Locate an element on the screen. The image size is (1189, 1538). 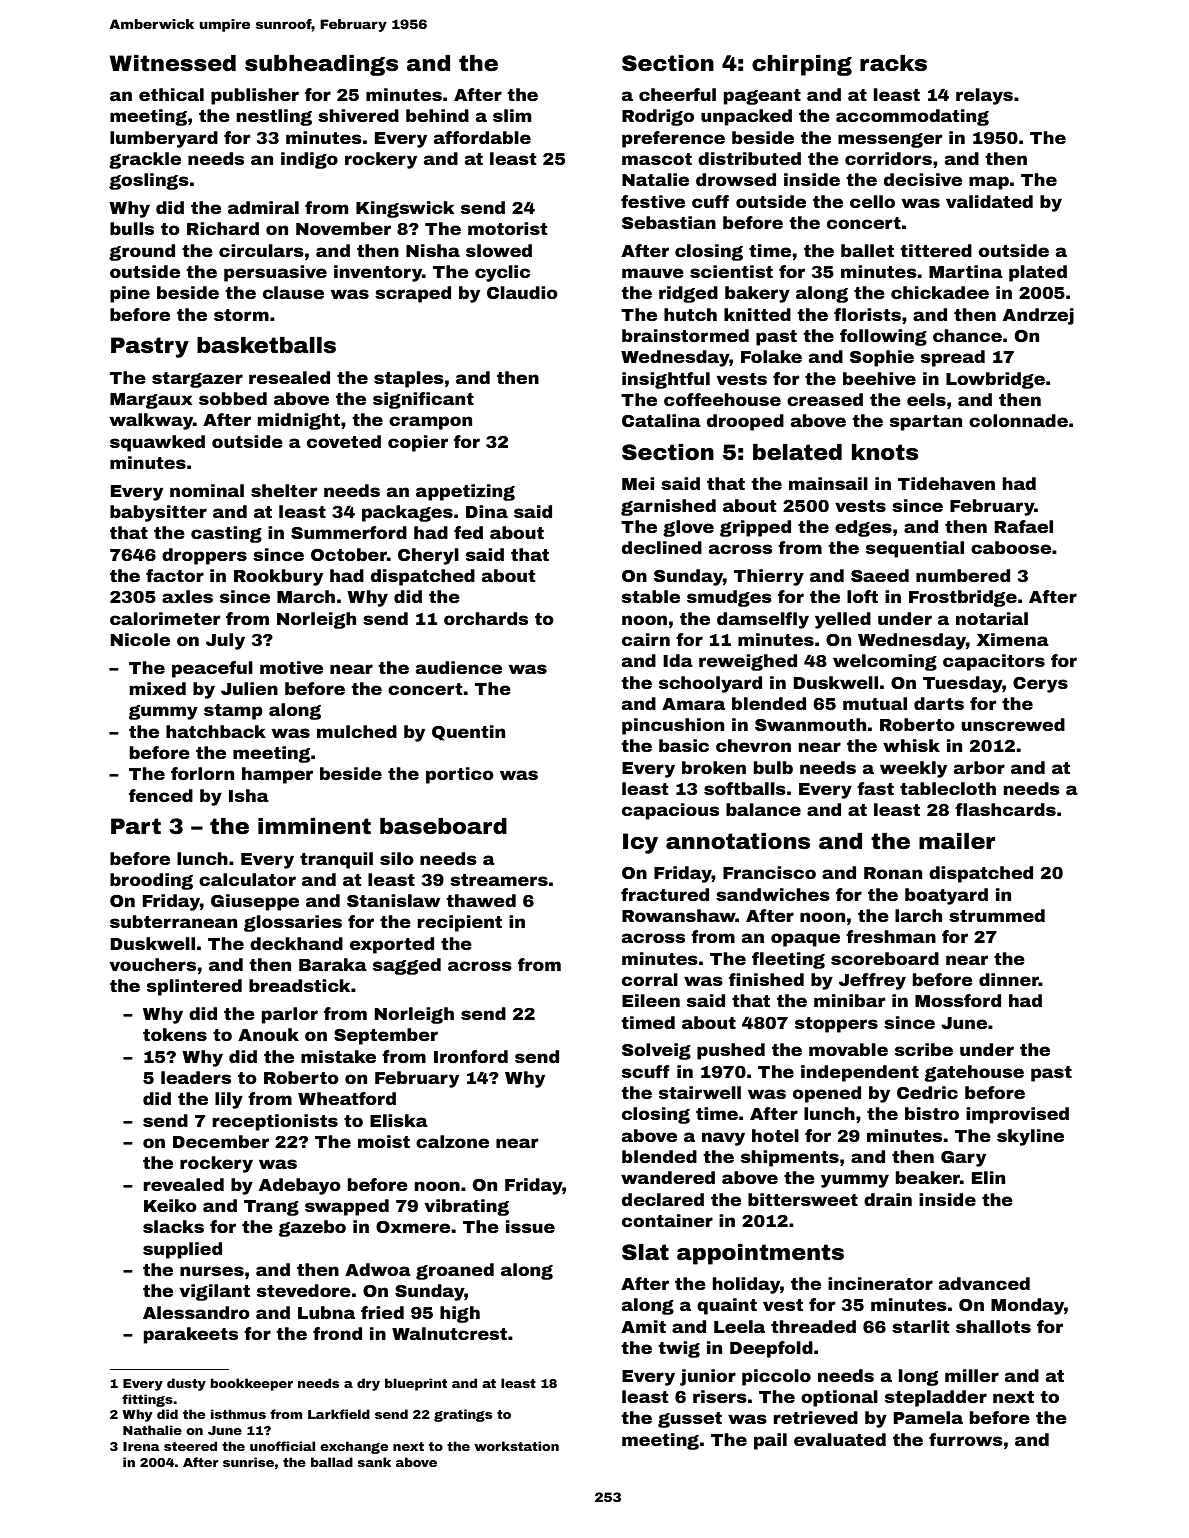
racks is located at coordinates (893, 63).
